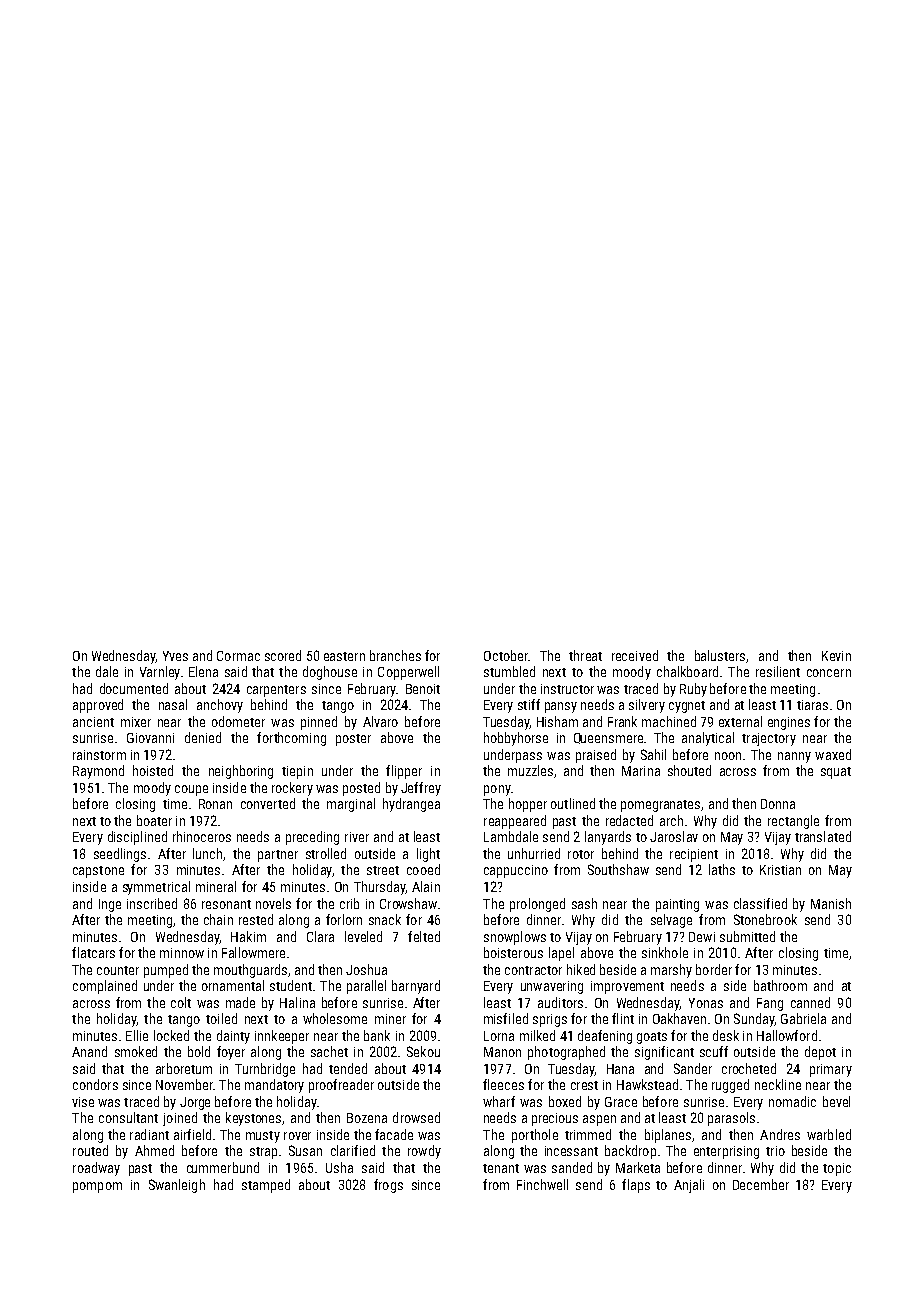 This screenshot has width=924, height=1308. Describe the element at coordinates (780, 870) in the screenshot. I see `Kristian` at that location.
